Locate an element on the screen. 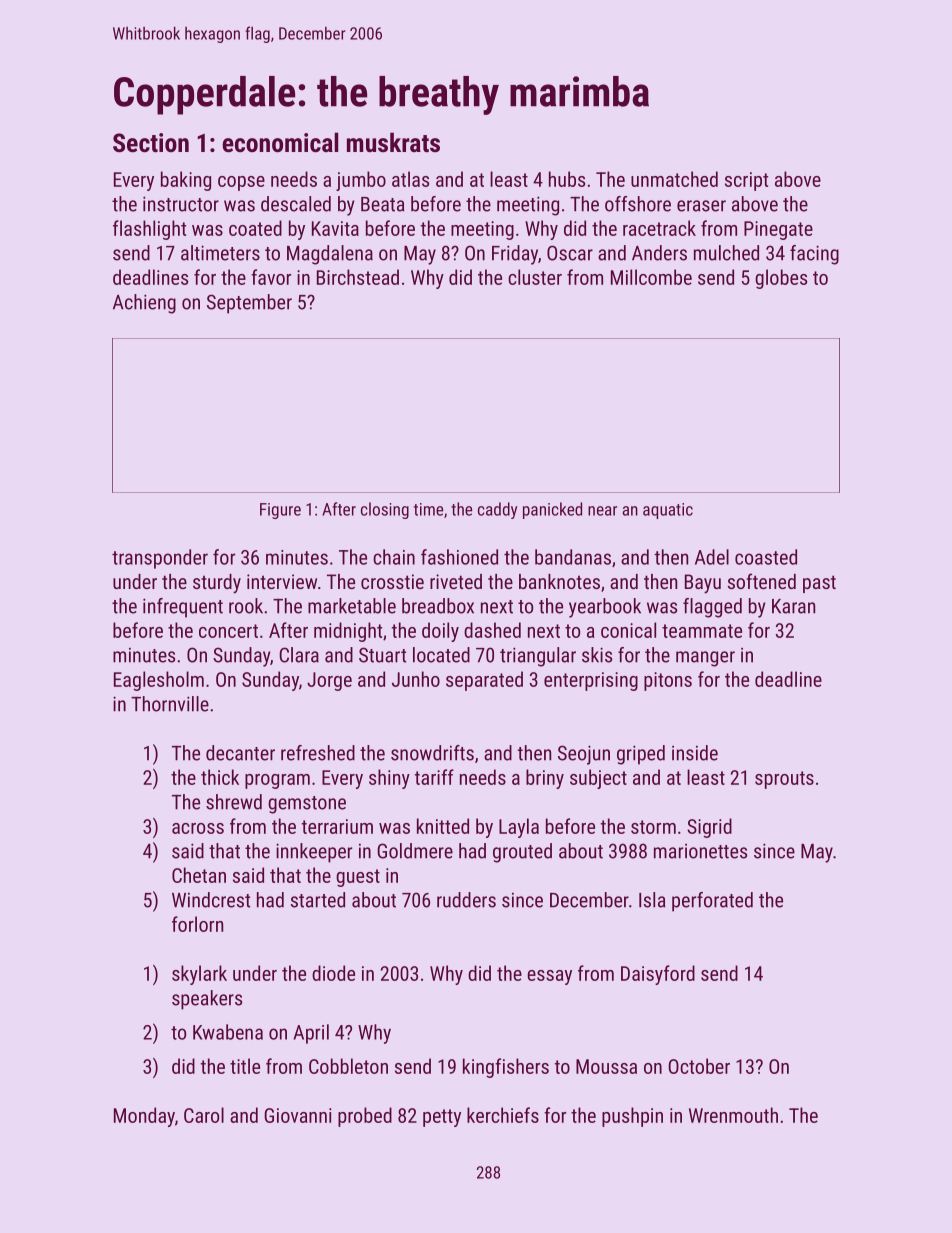  rudders is located at coordinates (466, 900).
